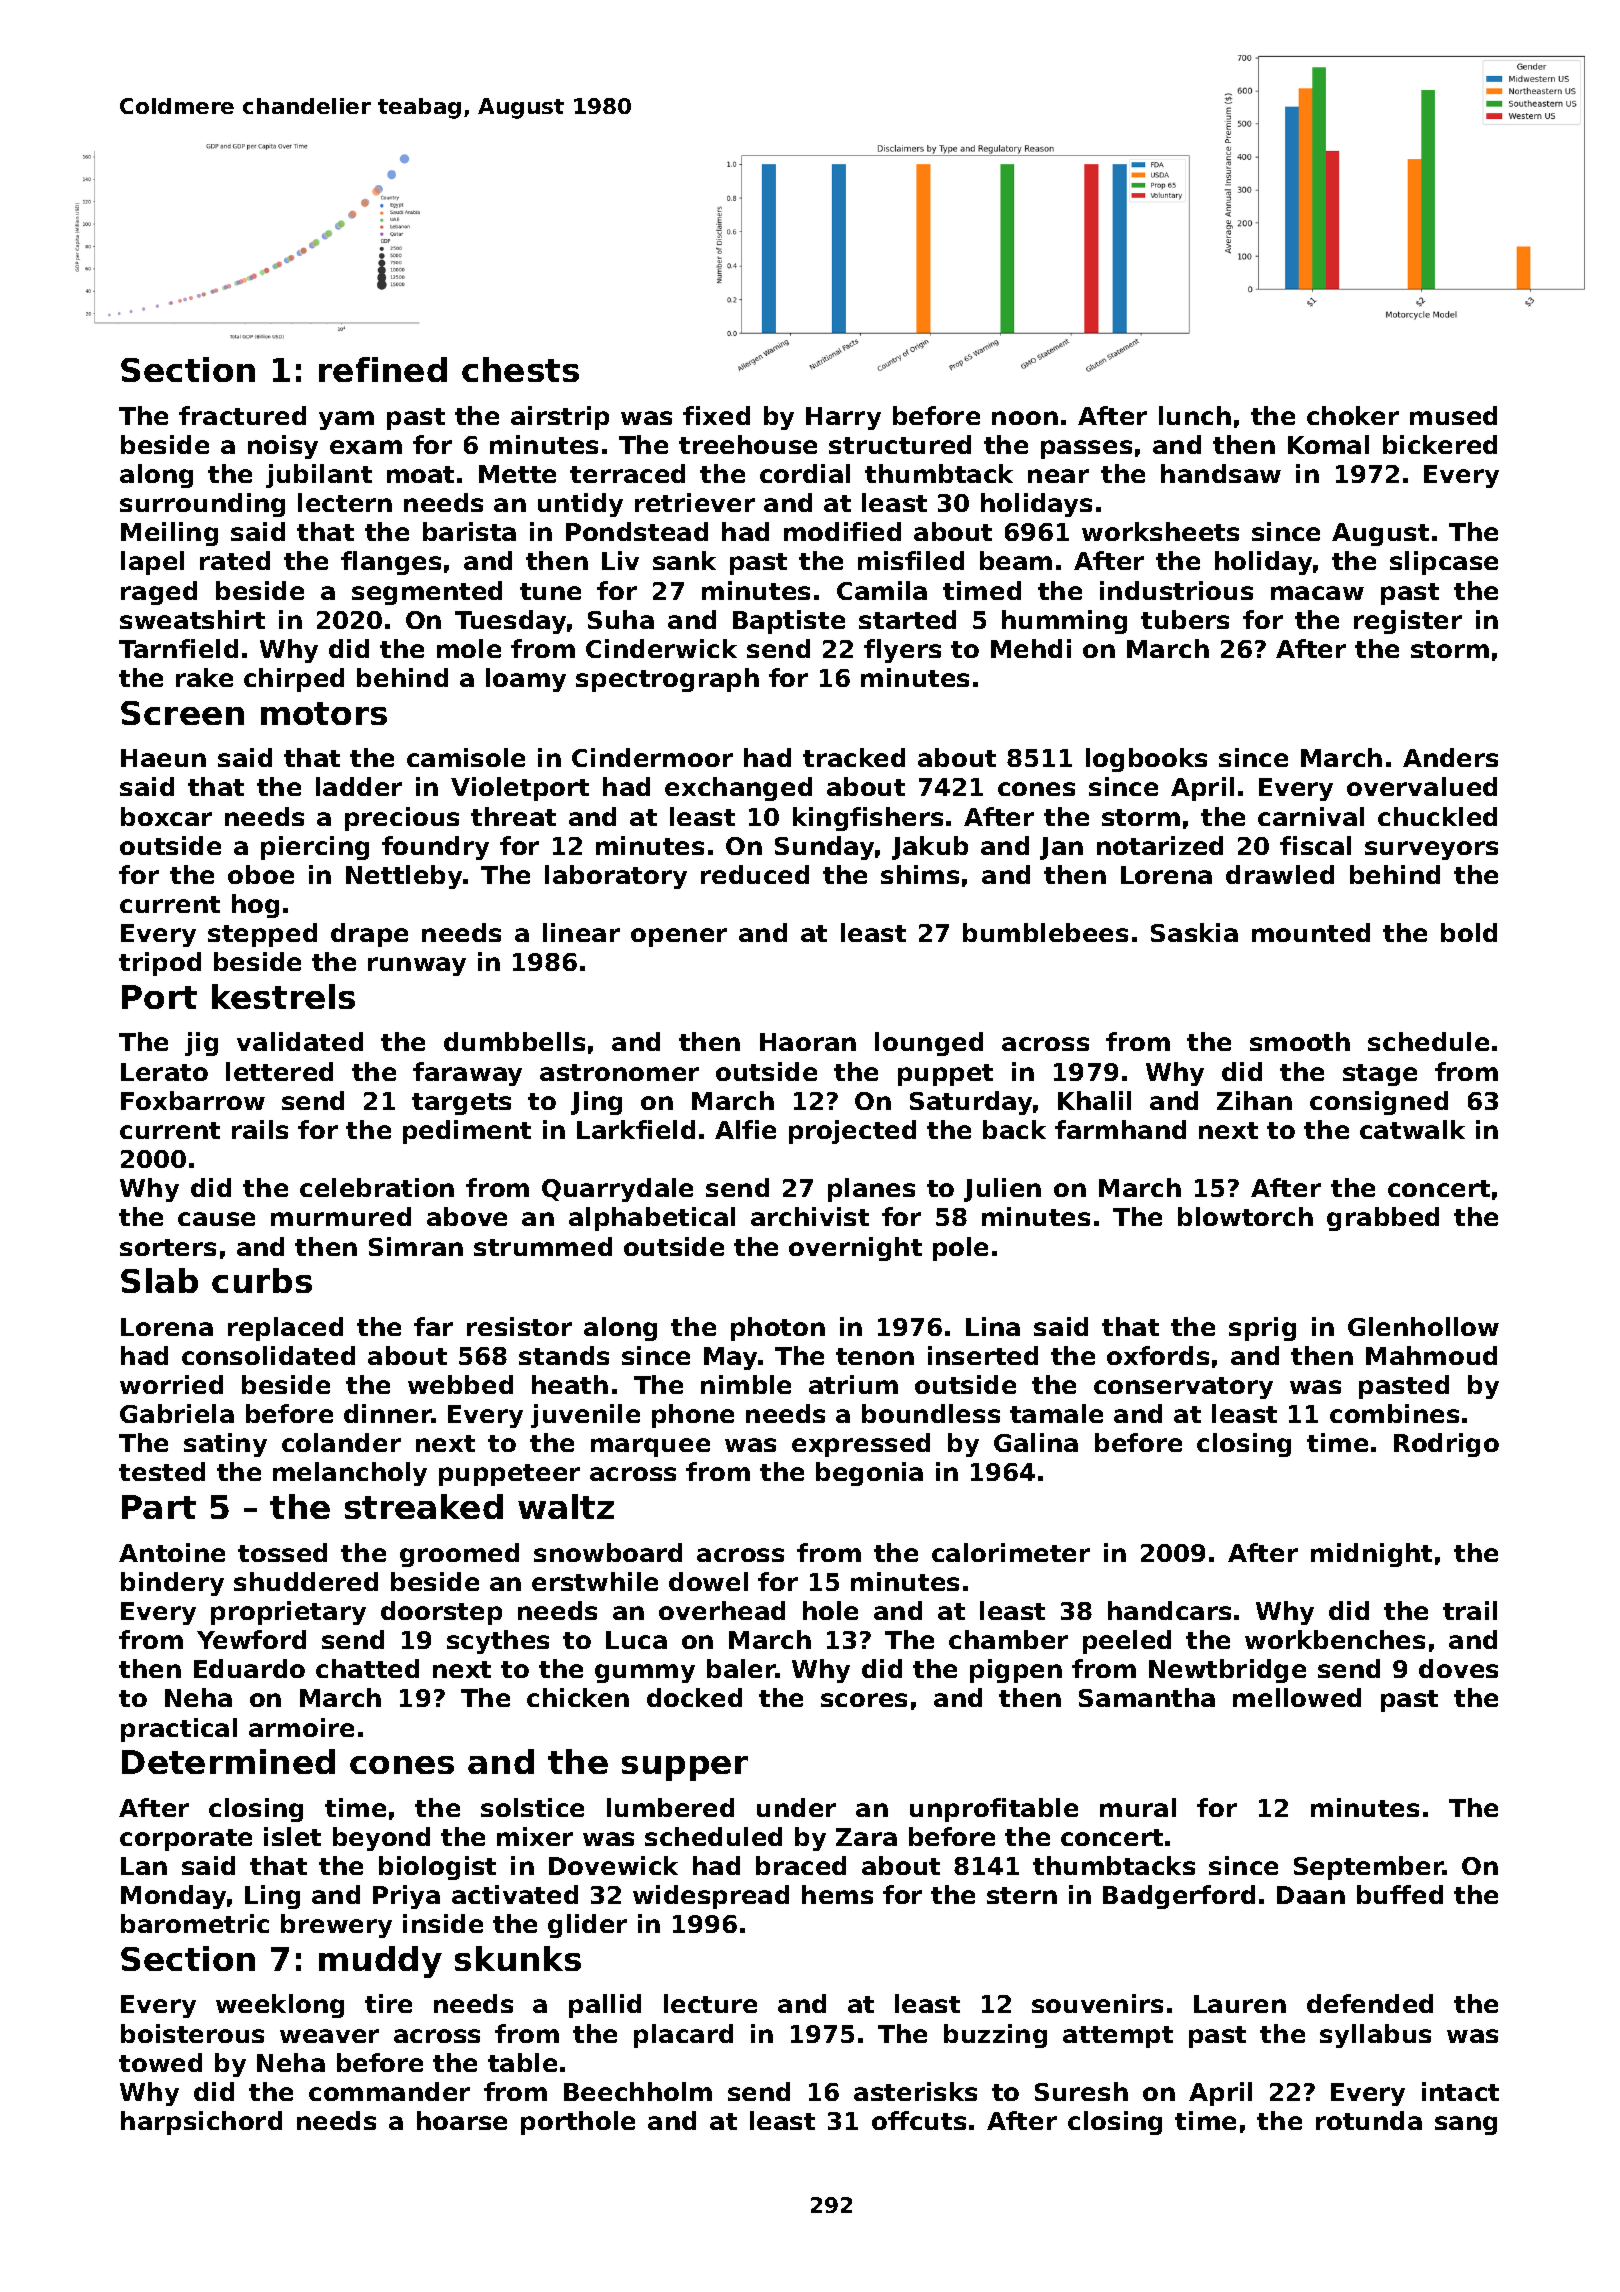 This page has width=1620, height=2292. I want to click on tune, so click(550, 591).
